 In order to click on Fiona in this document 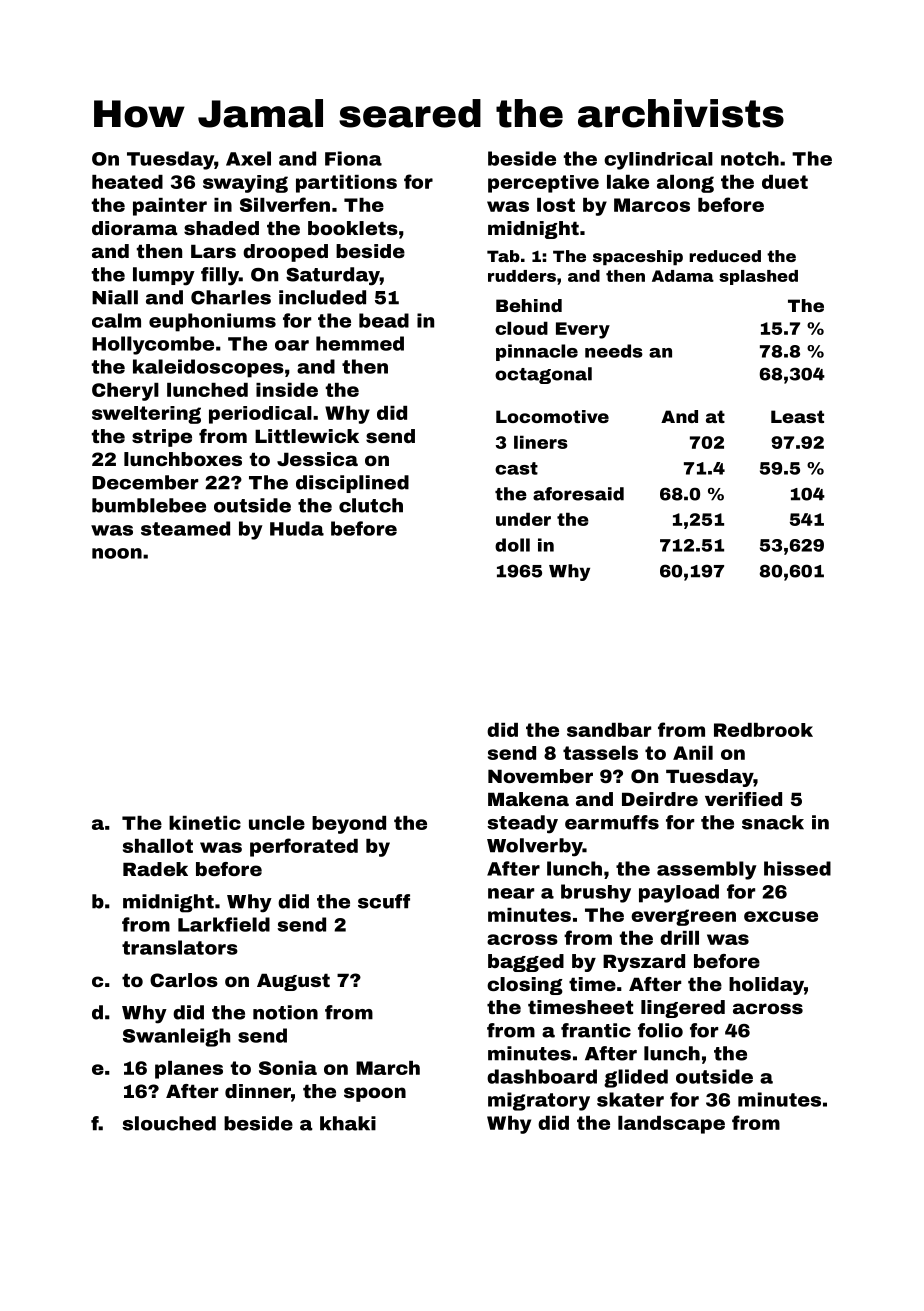, I will do `click(353, 158)`.
